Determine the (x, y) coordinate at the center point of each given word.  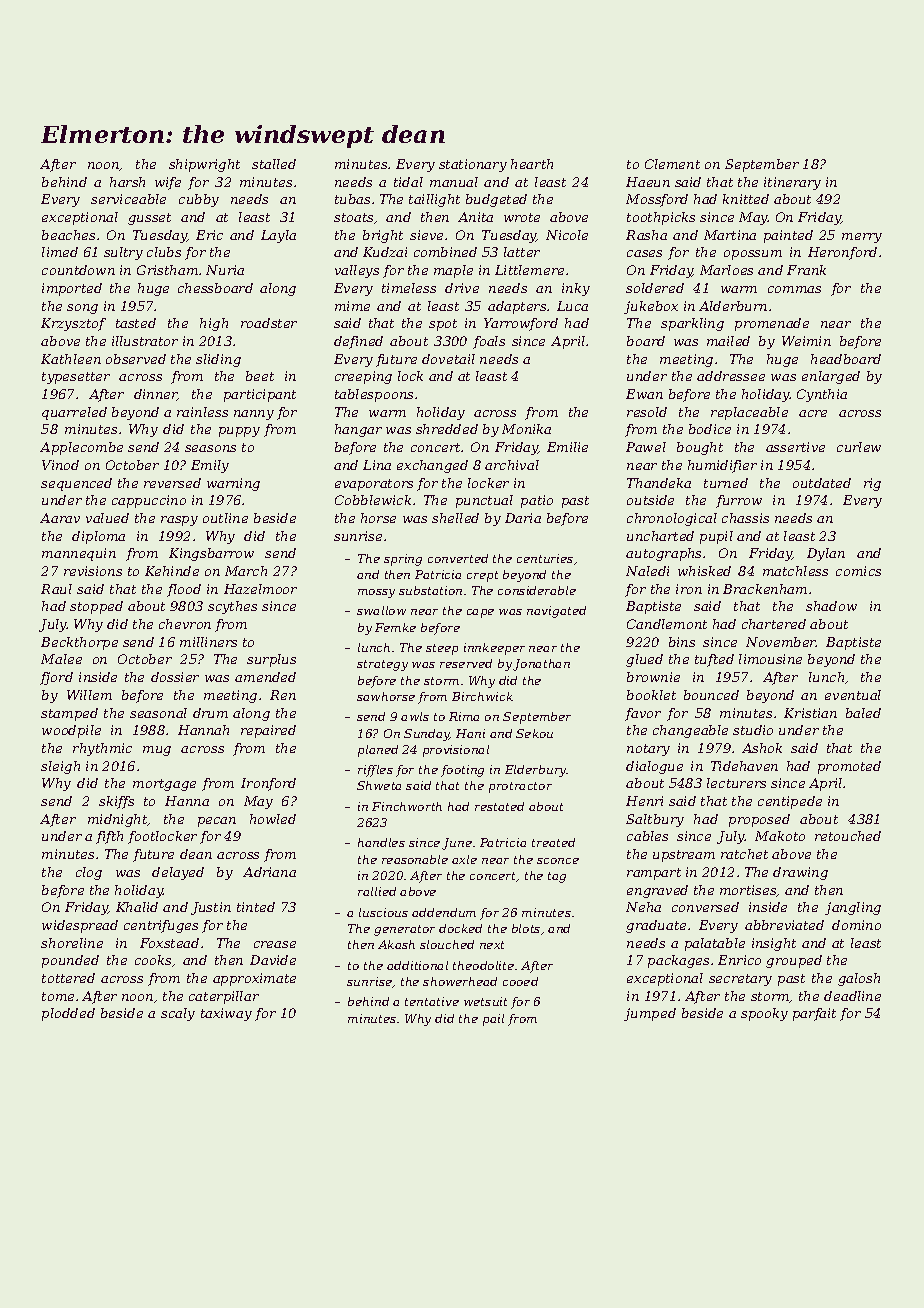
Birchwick (482, 696)
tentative (432, 1001)
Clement (672, 164)
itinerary (792, 183)
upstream (684, 856)
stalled (274, 164)
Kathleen (71, 359)
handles (381, 842)
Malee (61, 659)
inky (576, 289)
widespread (80, 926)
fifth (109, 837)
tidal (408, 182)
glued (644, 660)
